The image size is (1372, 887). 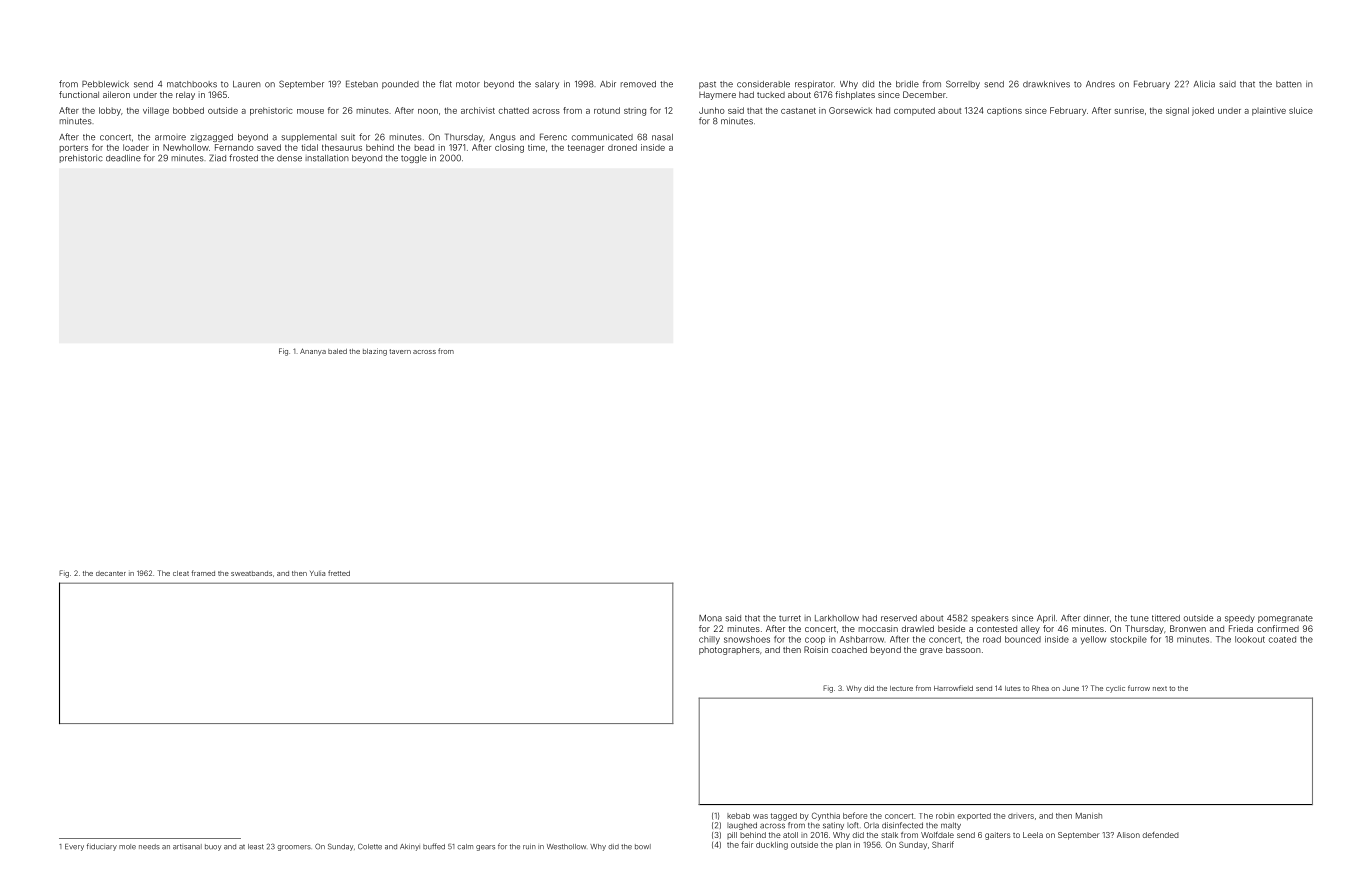 What do you see at coordinates (729, 650) in the page?
I see `photographers` at bounding box center [729, 650].
